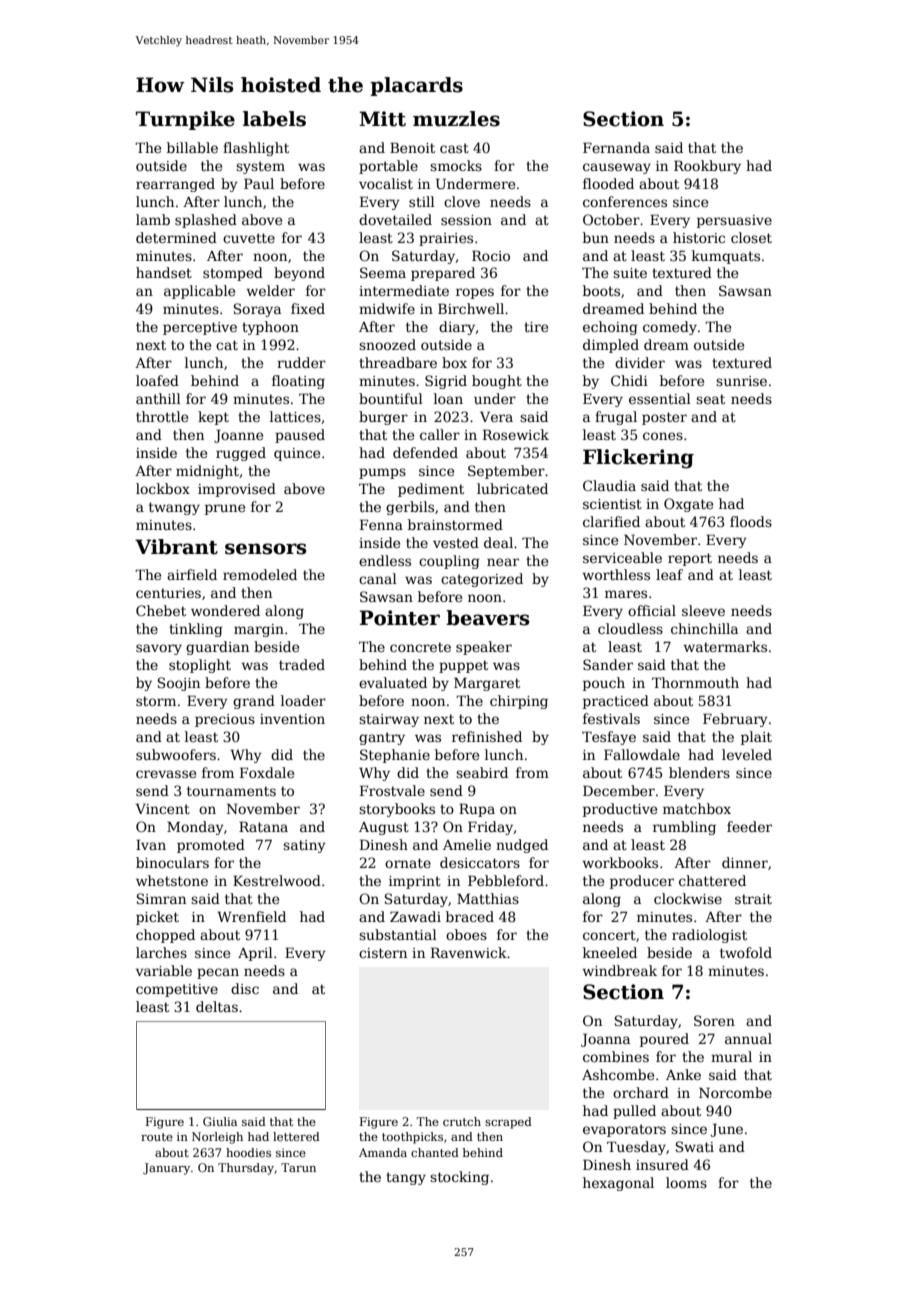 The image size is (908, 1316). What do you see at coordinates (456, 119) in the page?
I see `muzzles` at bounding box center [456, 119].
